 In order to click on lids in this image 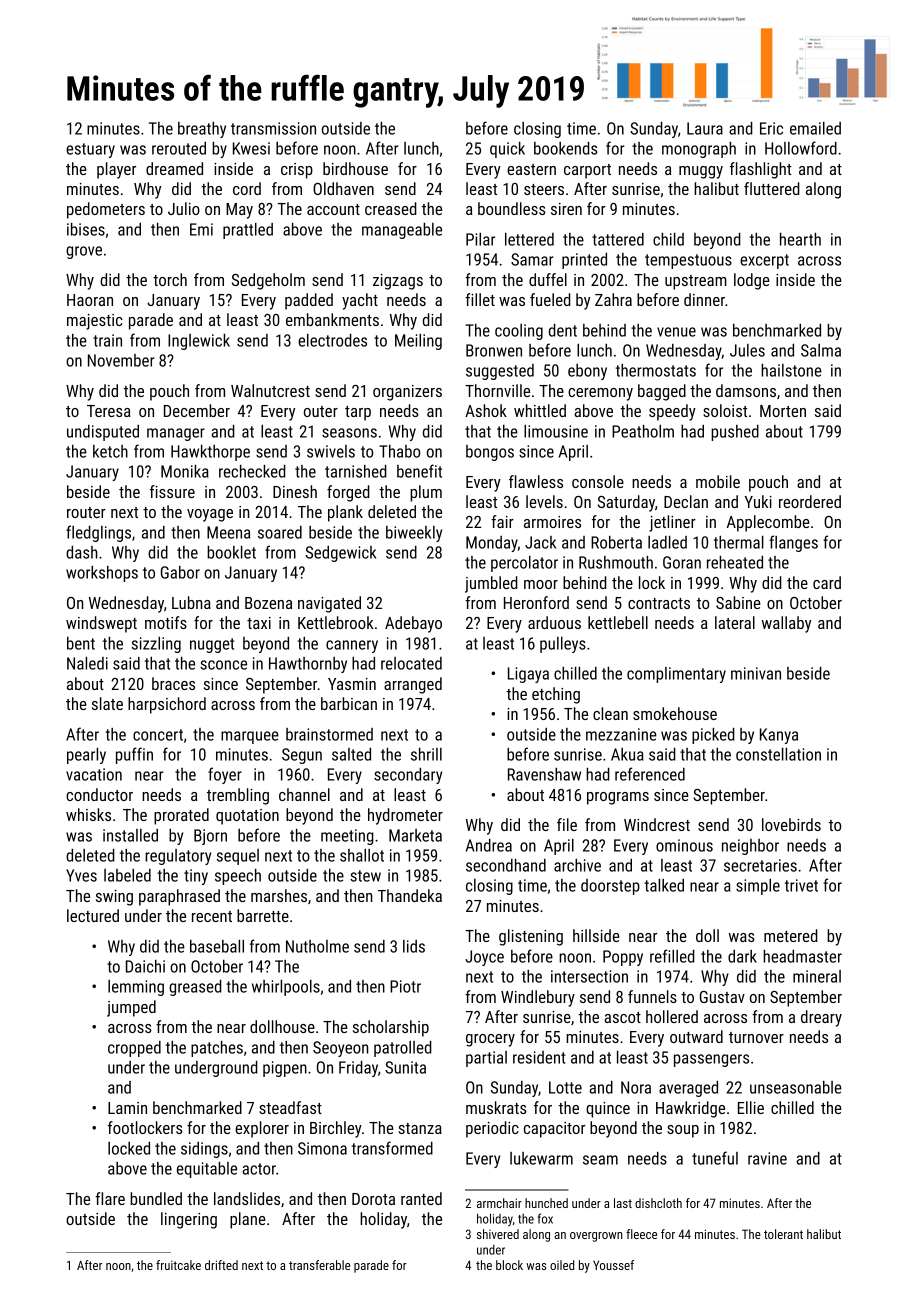, I will do `click(414, 946)`.
